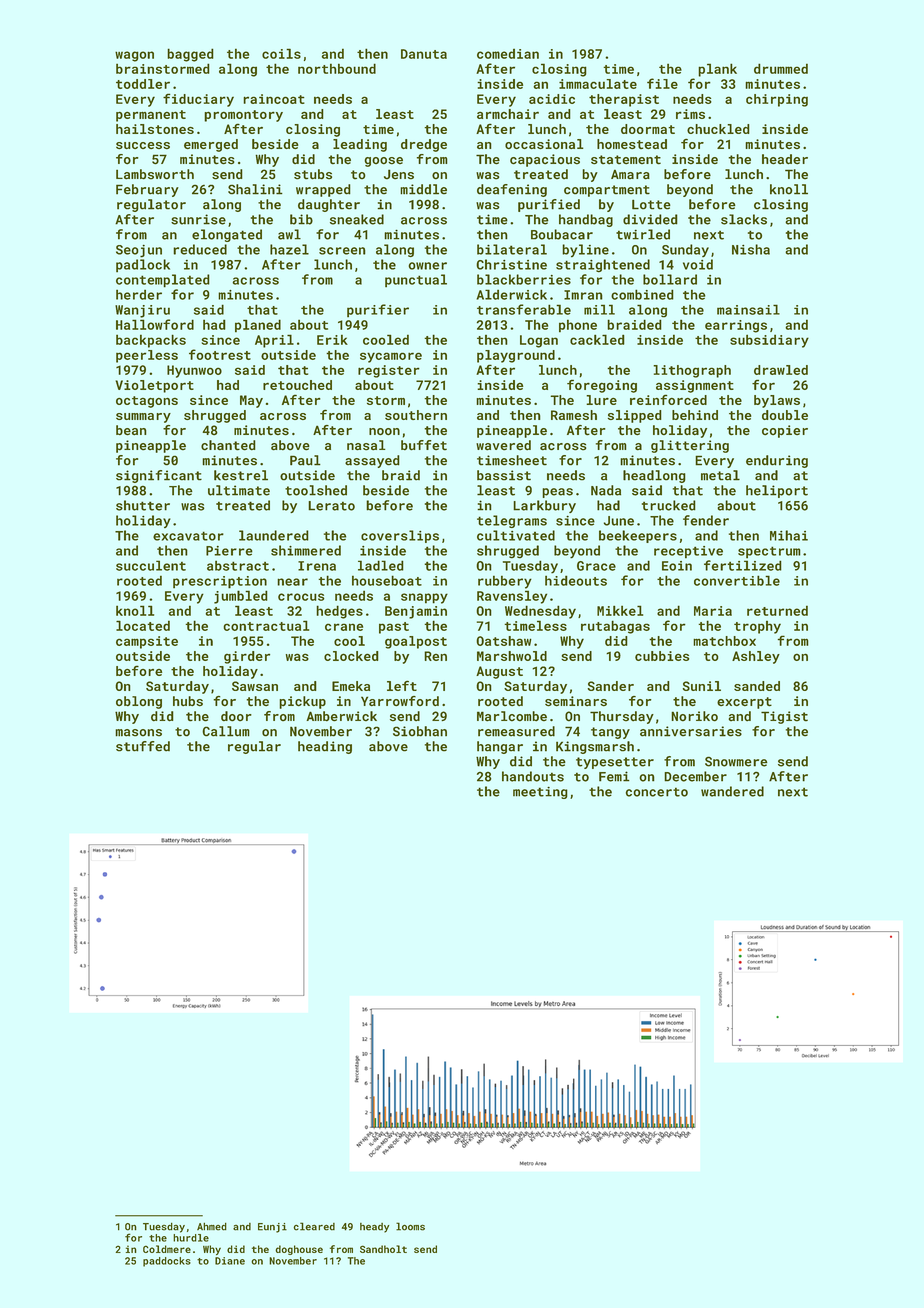 Image resolution: width=924 pixels, height=1308 pixels. I want to click on herder, so click(139, 294).
